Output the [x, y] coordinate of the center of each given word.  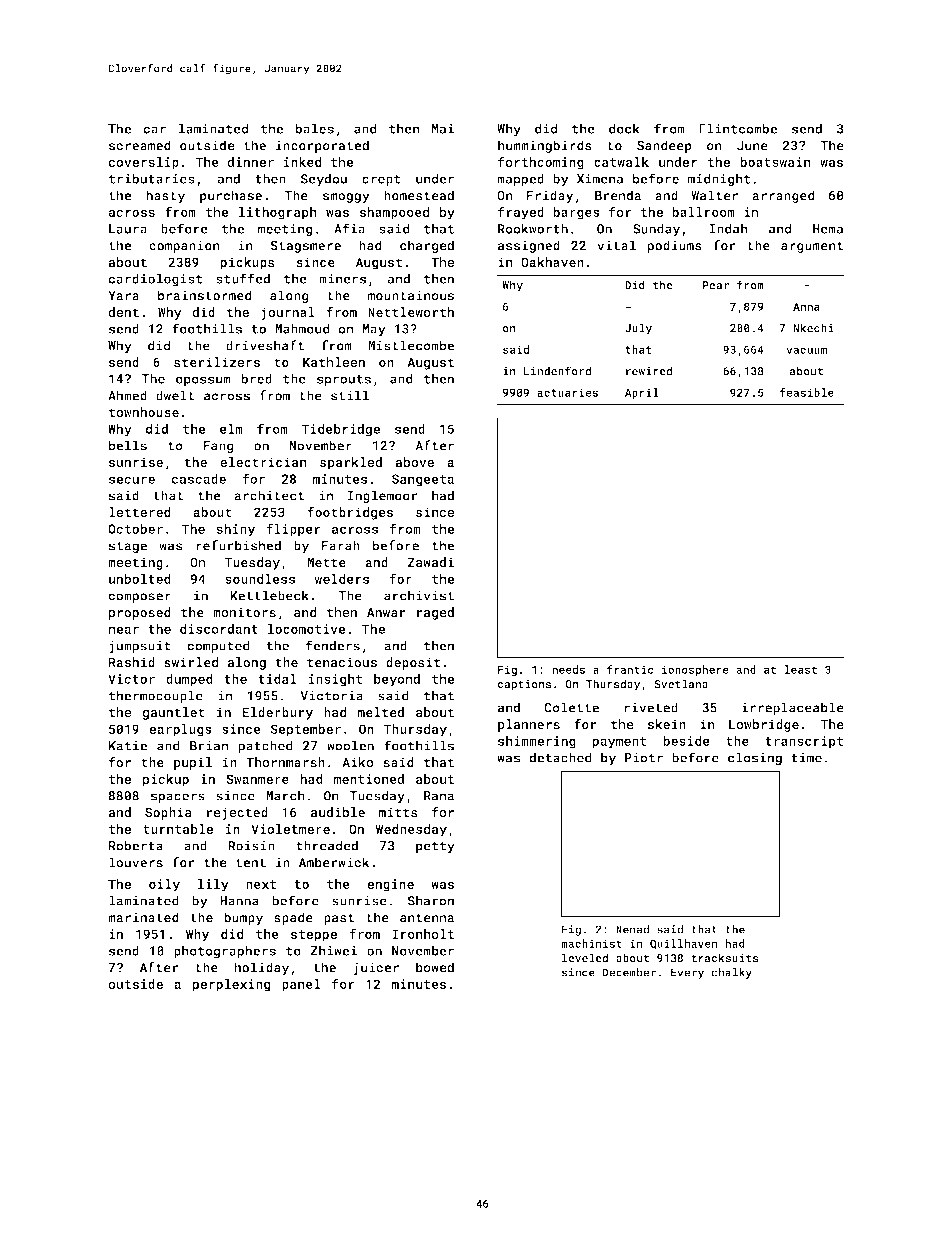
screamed [140, 145]
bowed [435, 967]
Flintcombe [738, 128]
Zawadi [431, 562]
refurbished [238, 545]
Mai [443, 129]
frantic [630, 669]
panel [301, 985]
